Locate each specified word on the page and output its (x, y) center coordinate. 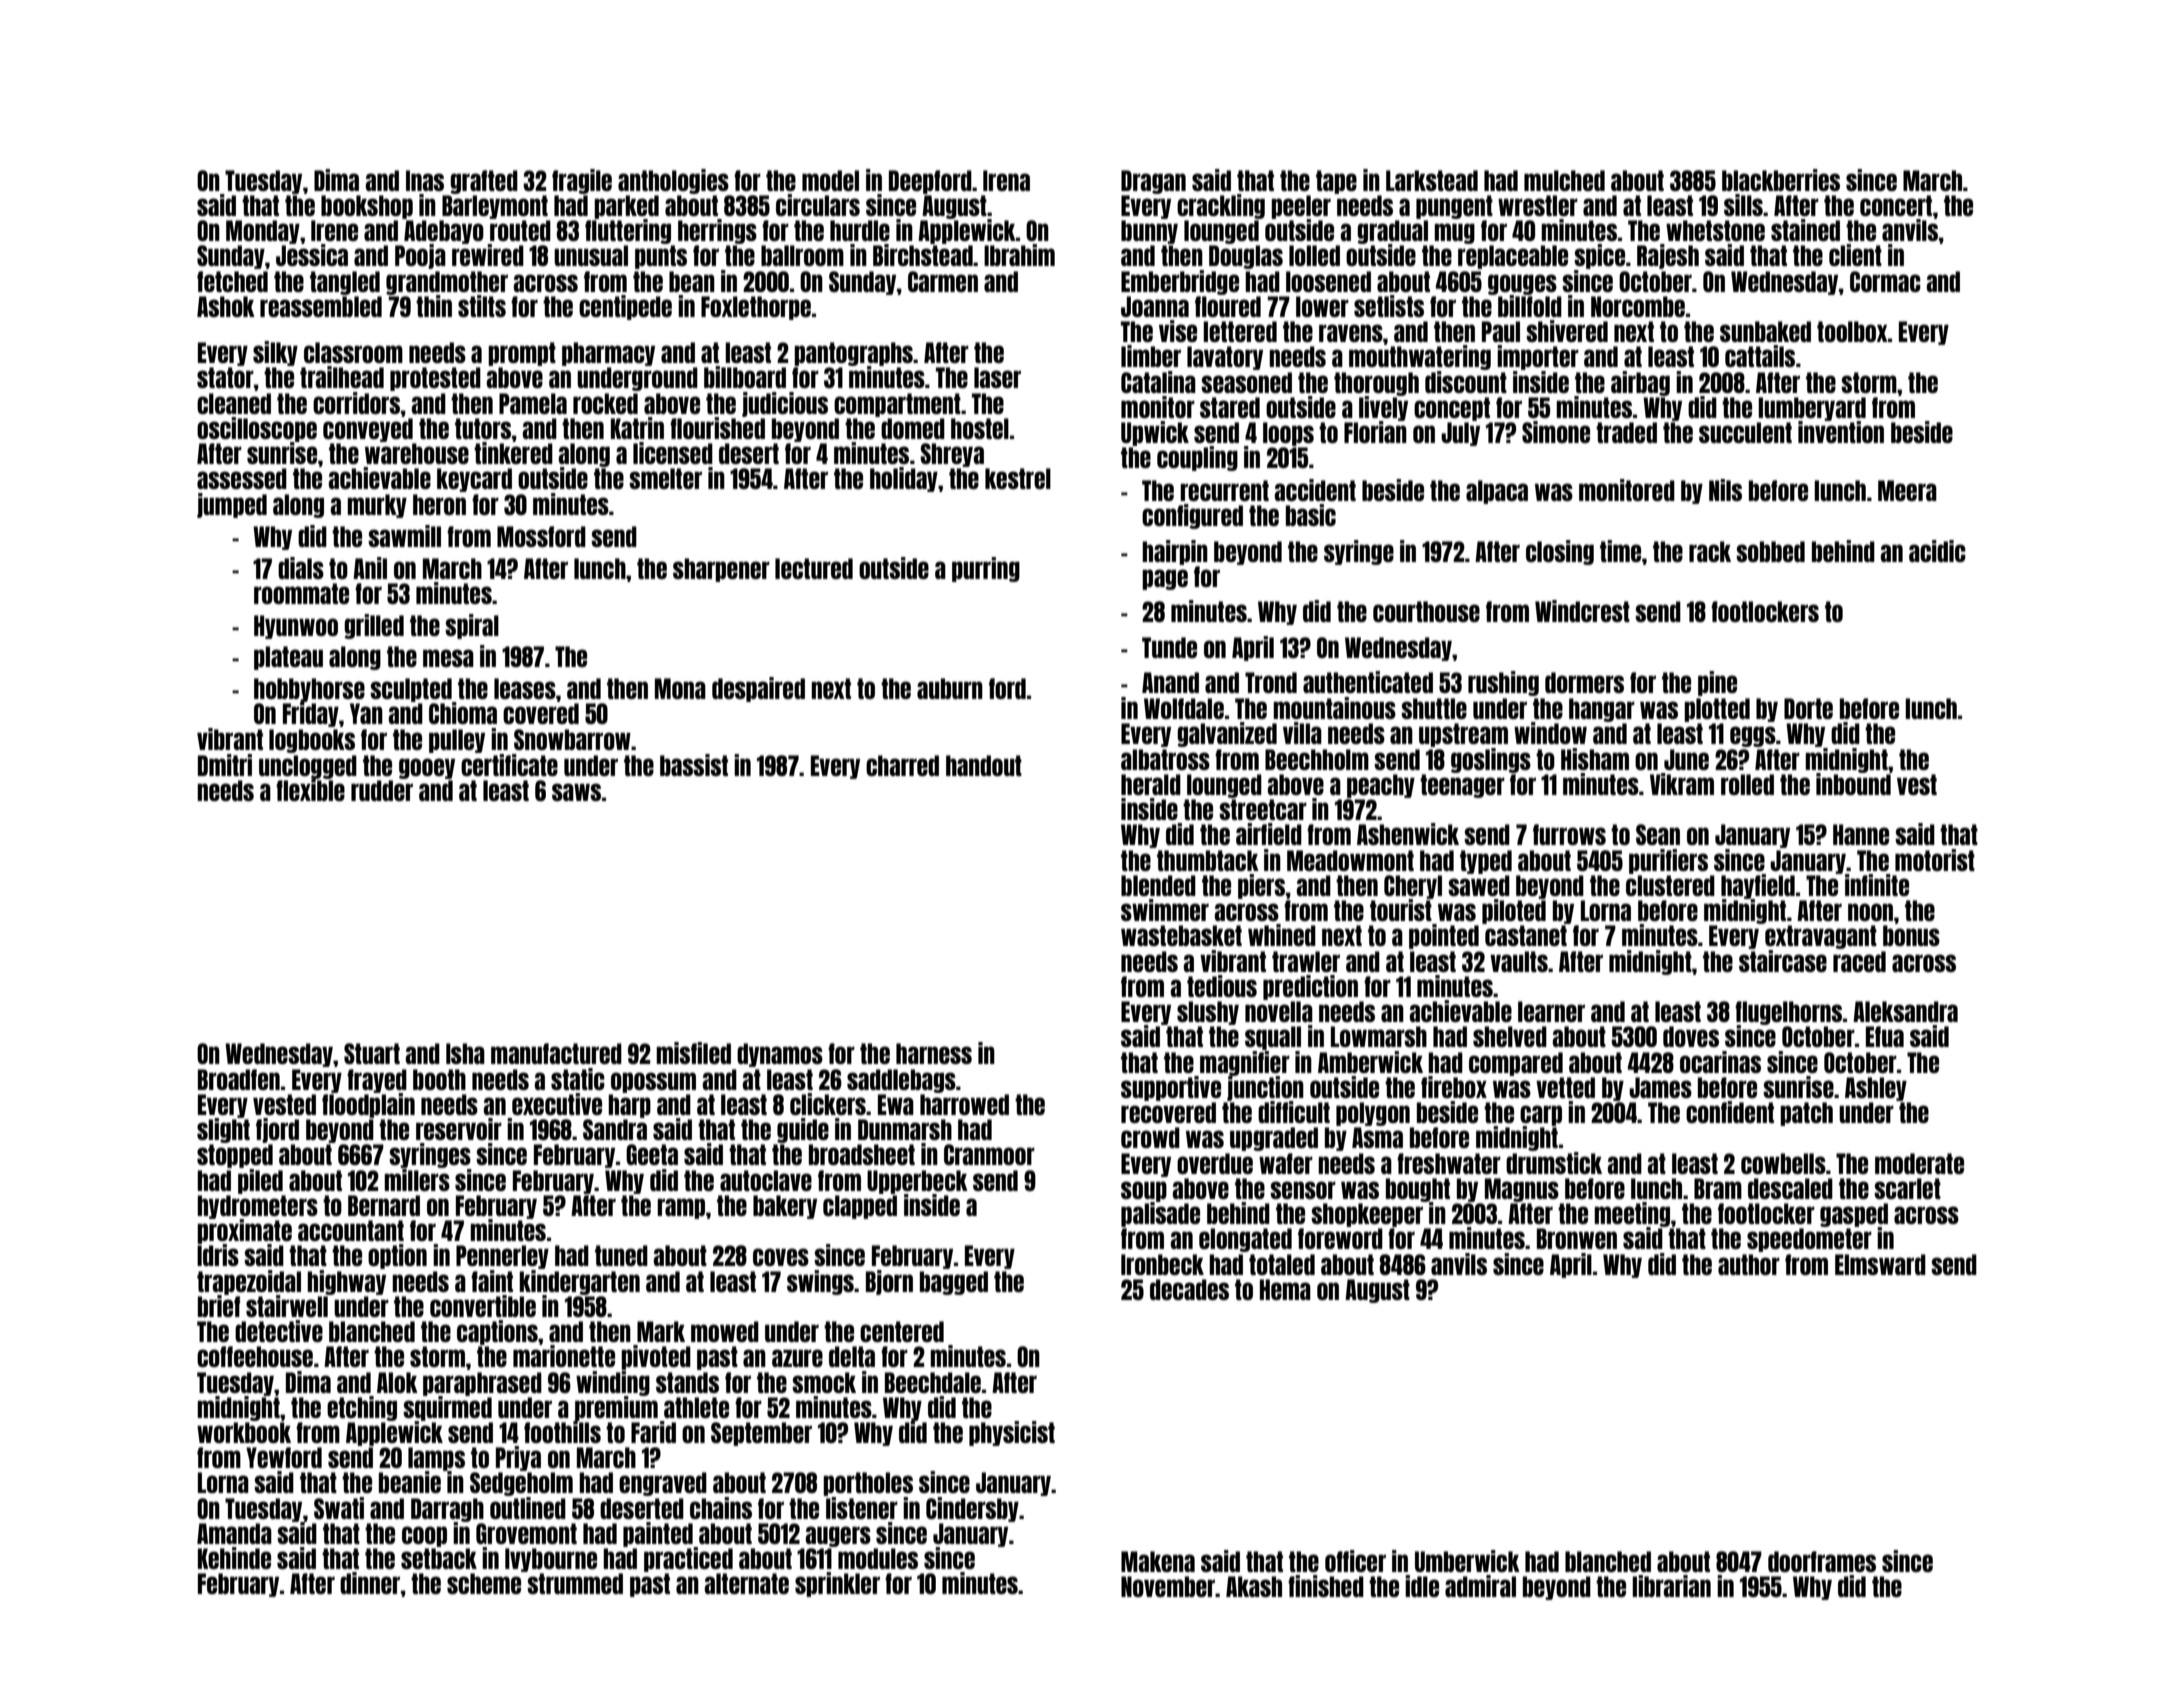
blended (1158, 885)
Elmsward (1880, 1264)
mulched (1564, 180)
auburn (950, 688)
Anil (370, 568)
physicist (1012, 1433)
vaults (1519, 961)
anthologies (673, 181)
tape (1336, 182)
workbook (244, 1432)
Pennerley (502, 1257)
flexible (310, 790)
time (1620, 551)
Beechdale (933, 1382)
